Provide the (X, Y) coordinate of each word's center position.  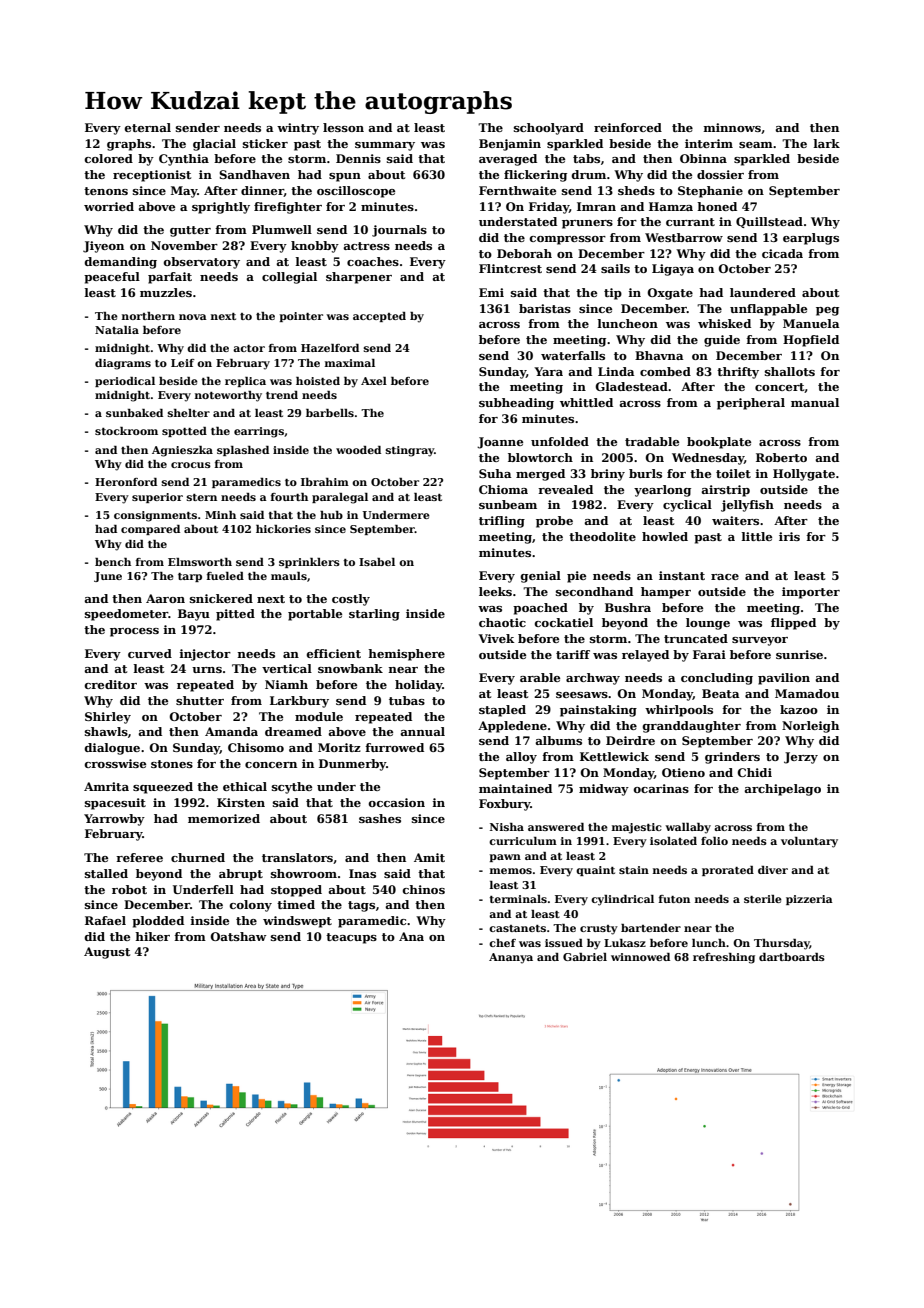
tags (361, 906)
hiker (152, 936)
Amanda (231, 731)
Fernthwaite (517, 190)
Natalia (117, 330)
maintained (515, 788)
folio (714, 841)
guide (722, 341)
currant (690, 222)
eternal (148, 127)
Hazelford (330, 348)
